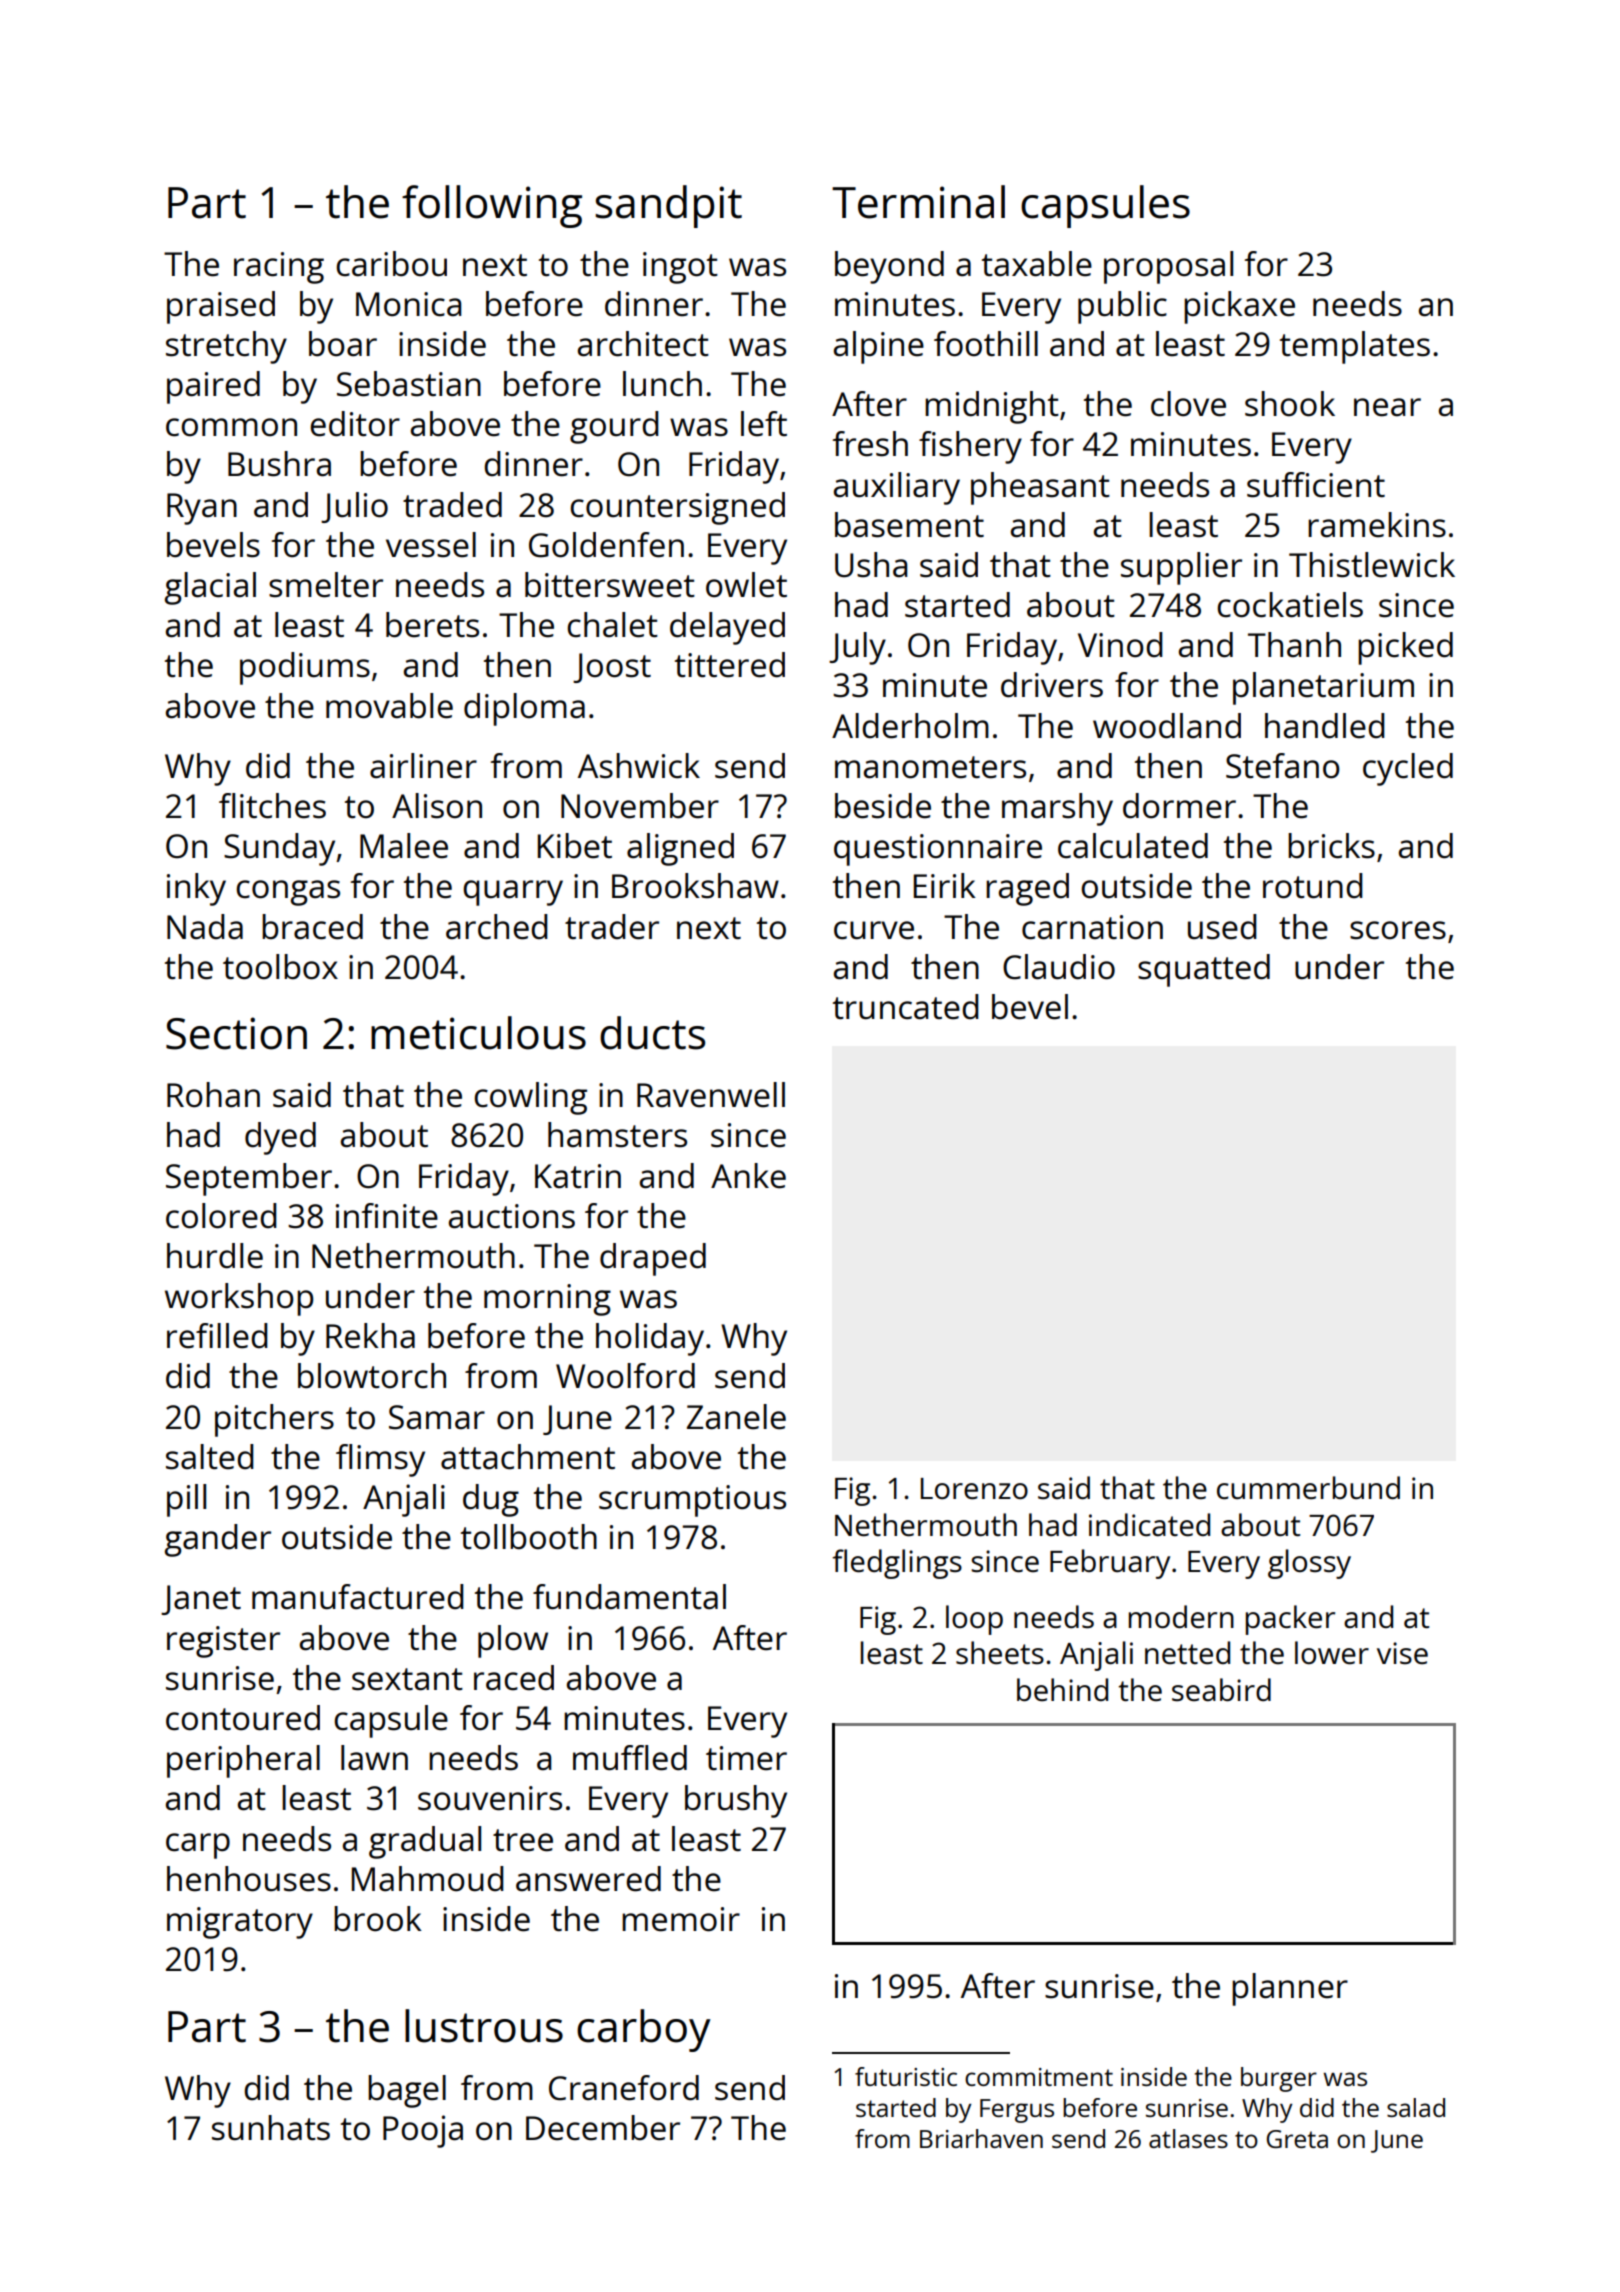 This screenshot has height=2292, width=1620. What do you see at coordinates (223, 1642) in the screenshot?
I see `register` at bounding box center [223, 1642].
